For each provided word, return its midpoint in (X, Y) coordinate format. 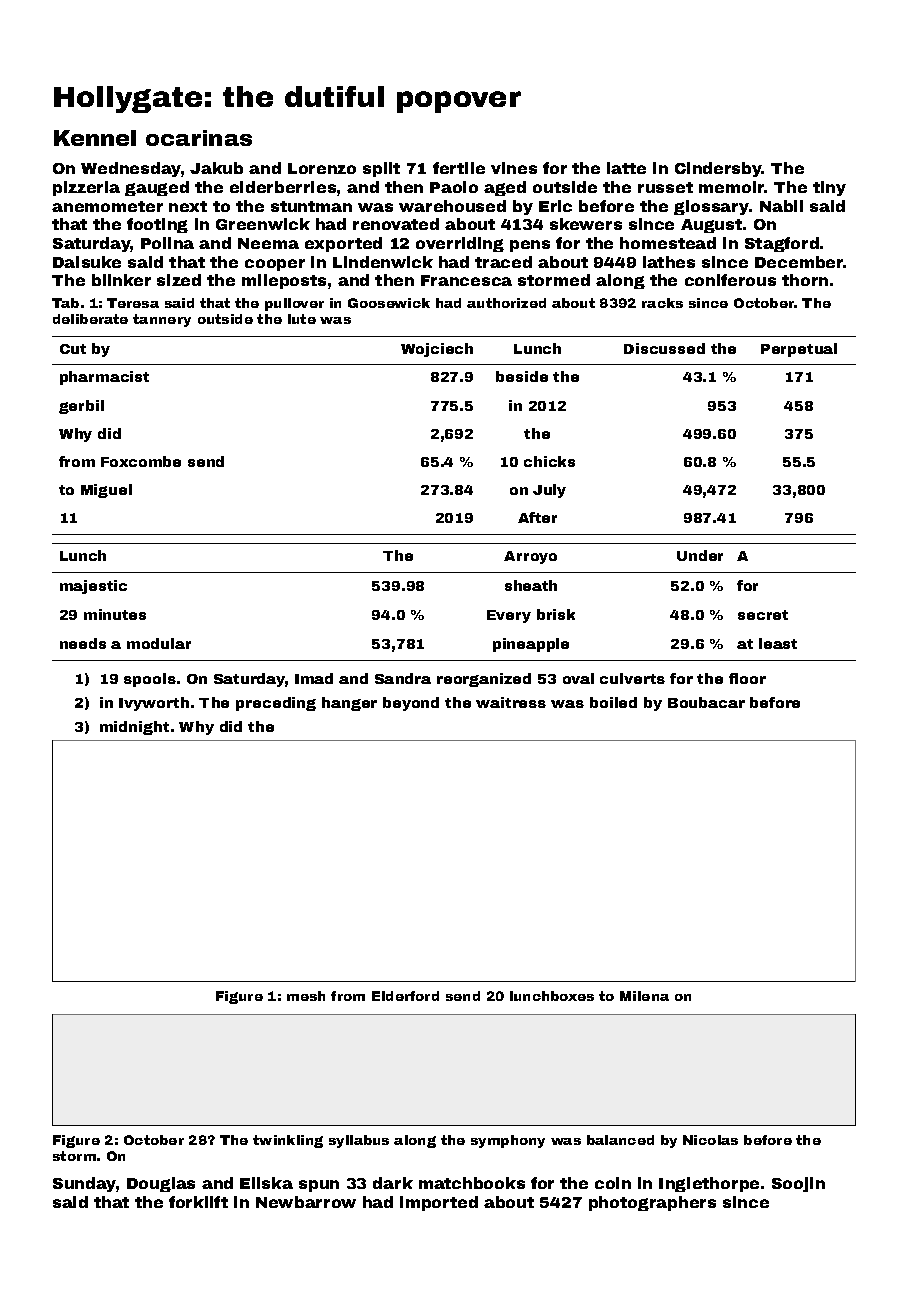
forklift (198, 1202)
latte (626, 168)
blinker (121, 280)
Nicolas (710, 1140)
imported (439, 1203)
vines (514, 168)
